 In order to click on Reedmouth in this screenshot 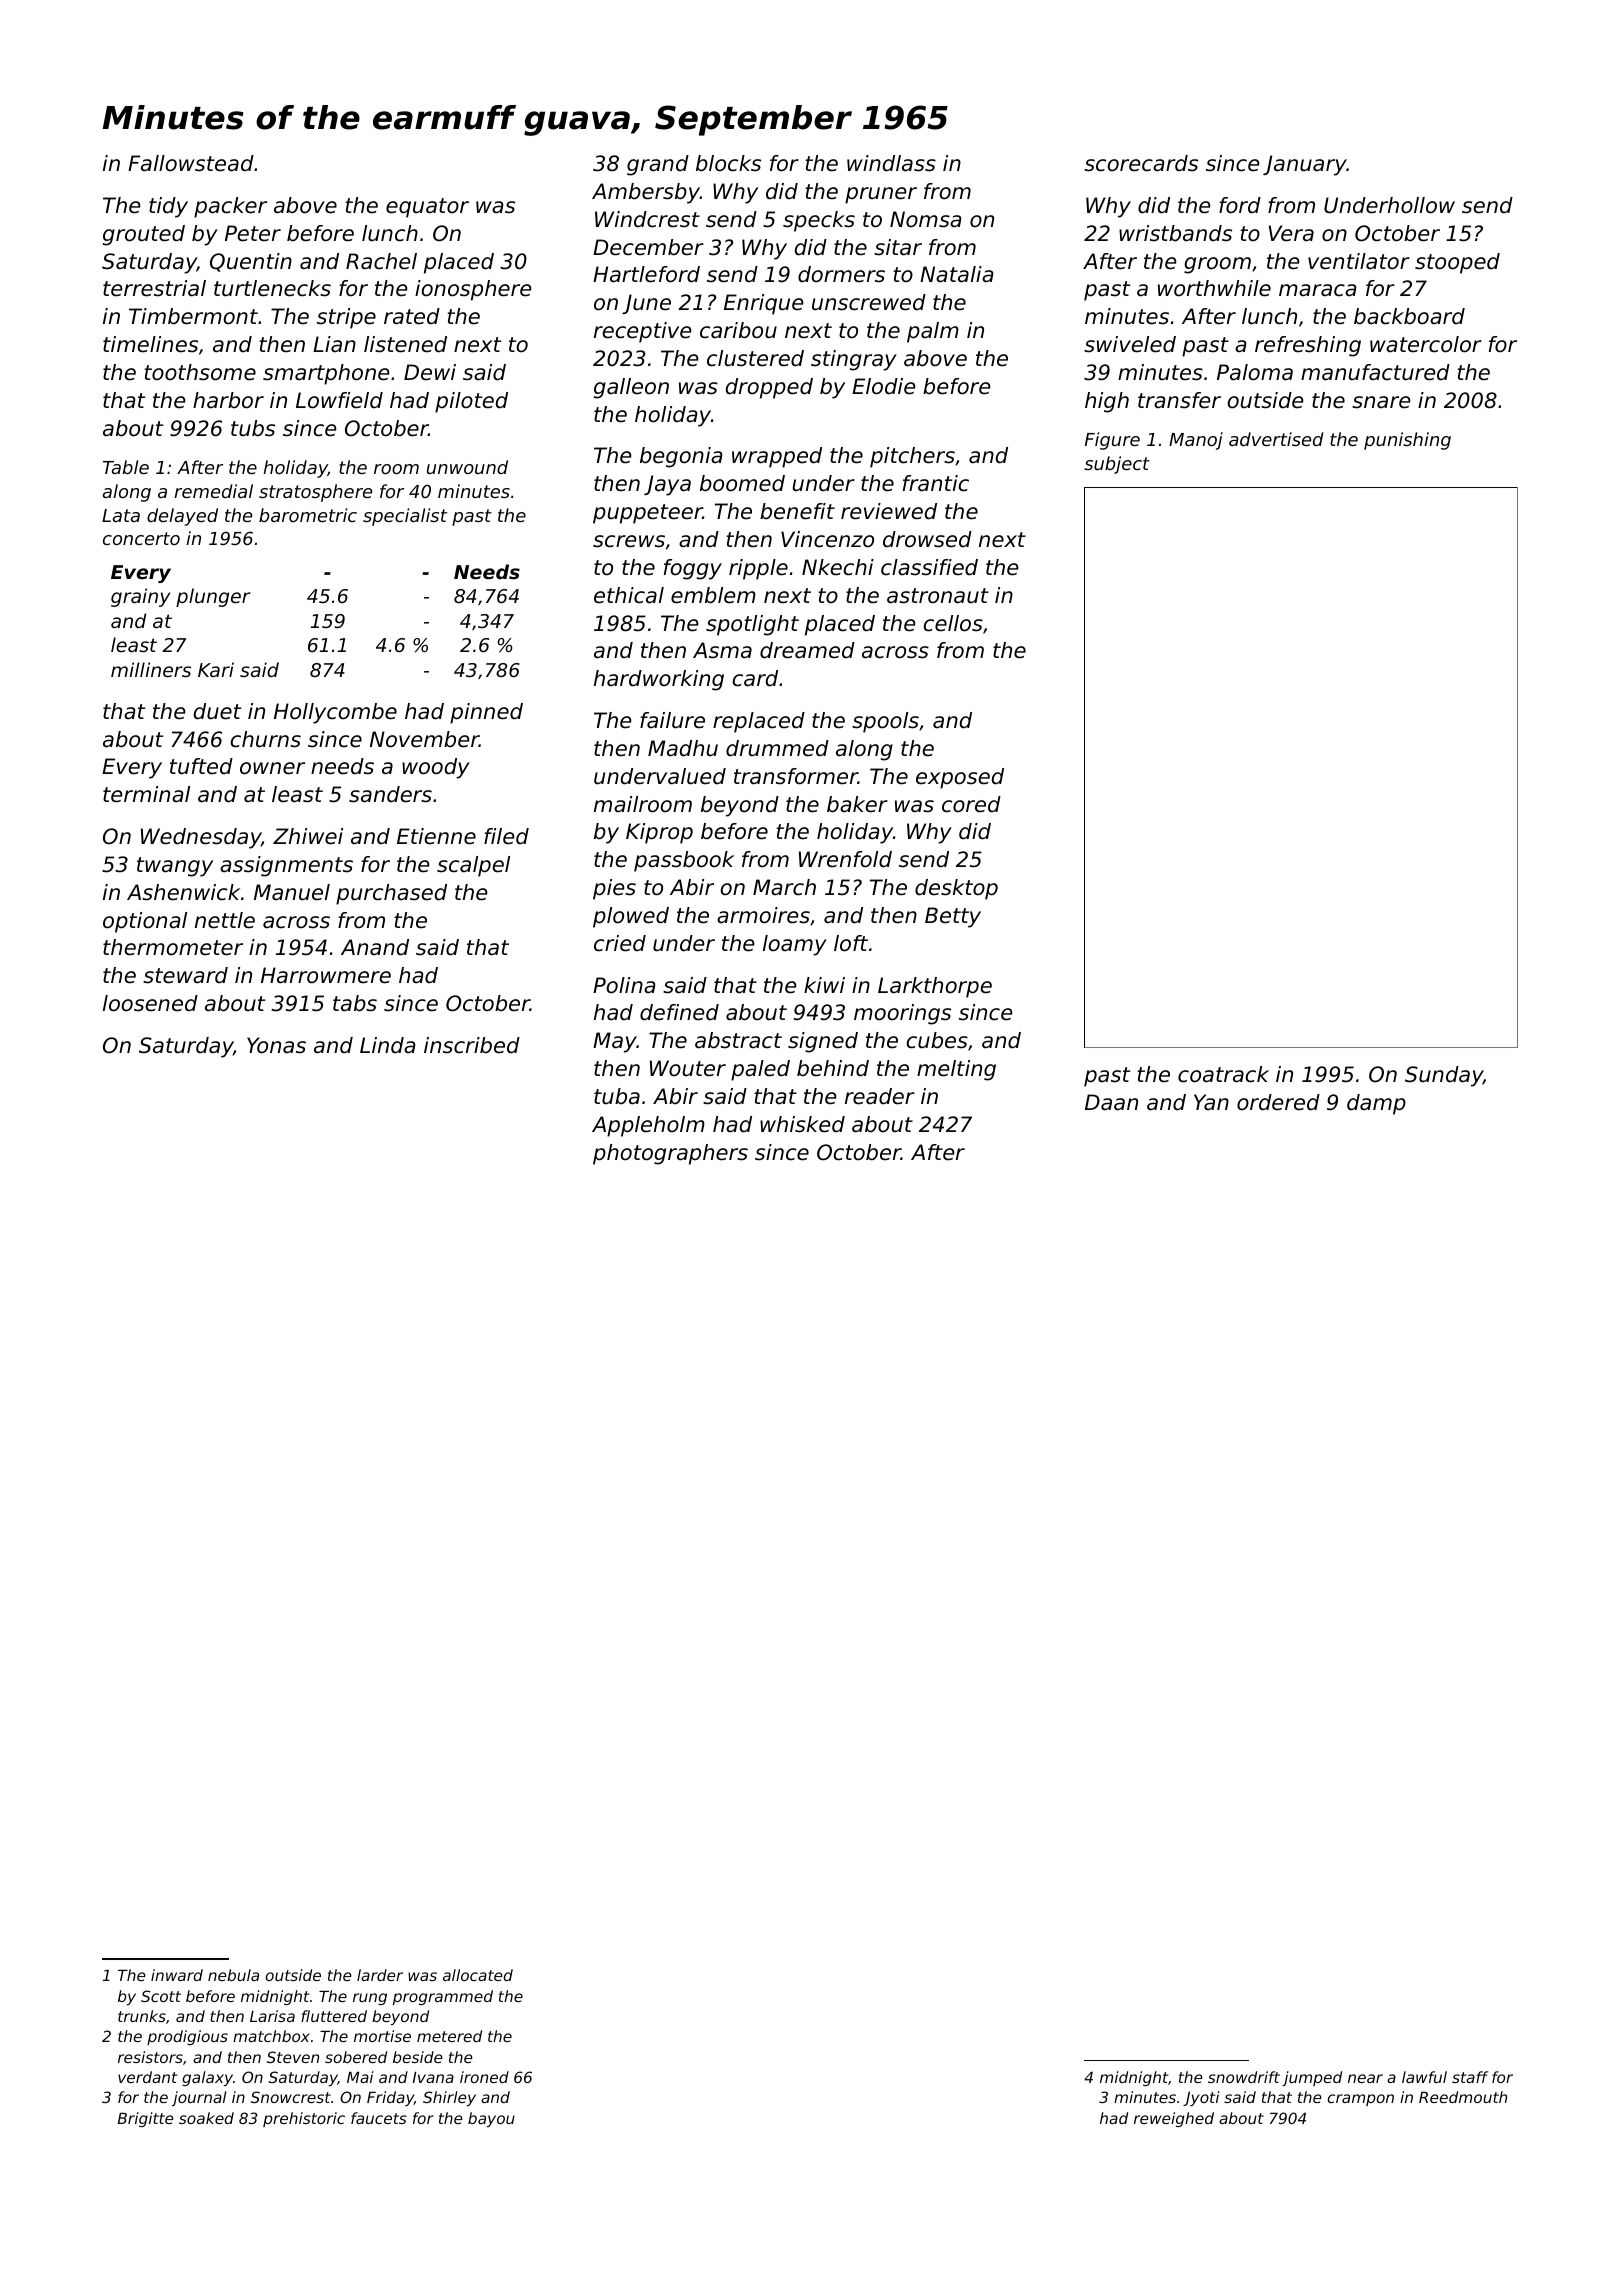, I will do `click(1463, 2097)`.
